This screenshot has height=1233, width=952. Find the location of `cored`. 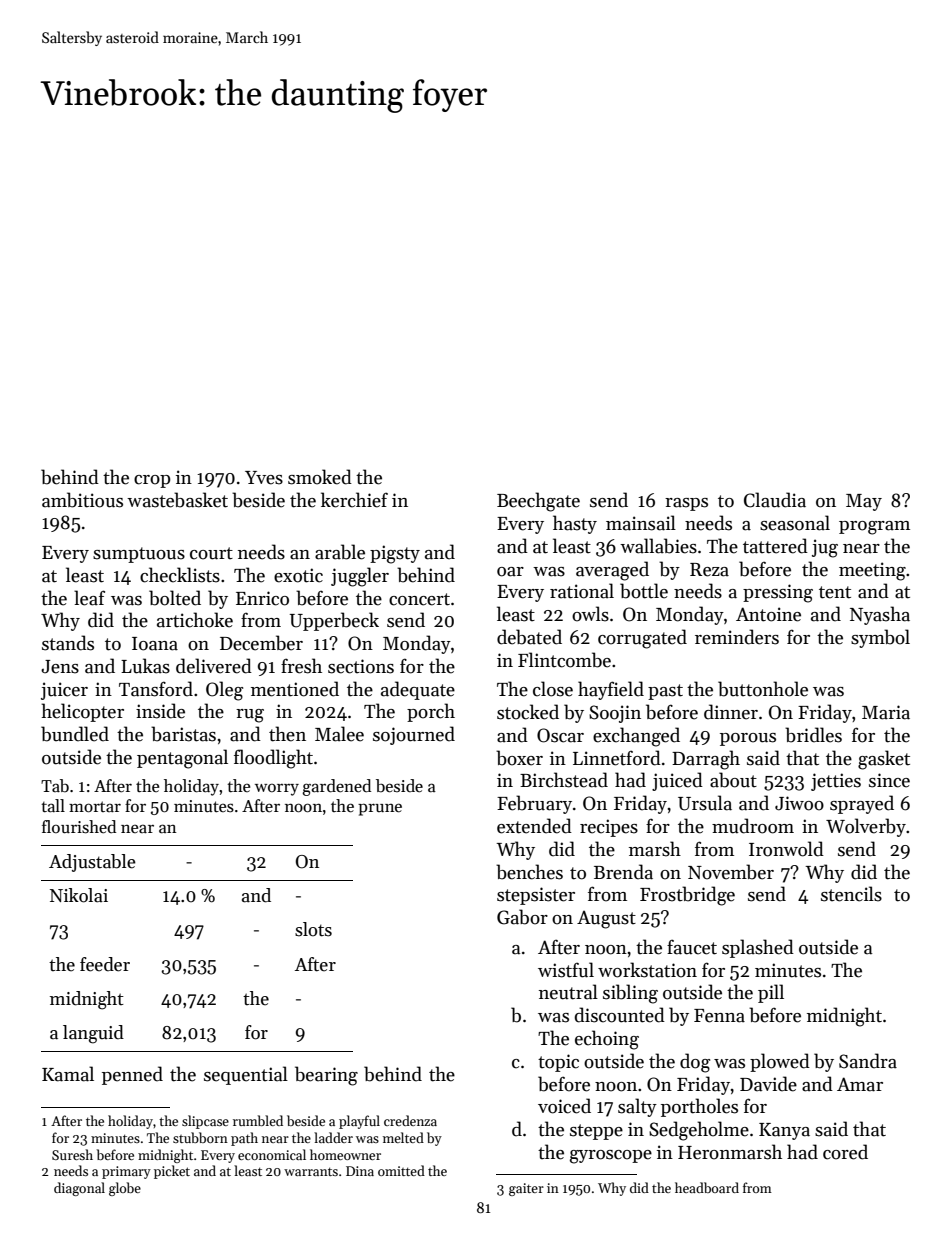

cored is located at coordinates (845, 1152).
